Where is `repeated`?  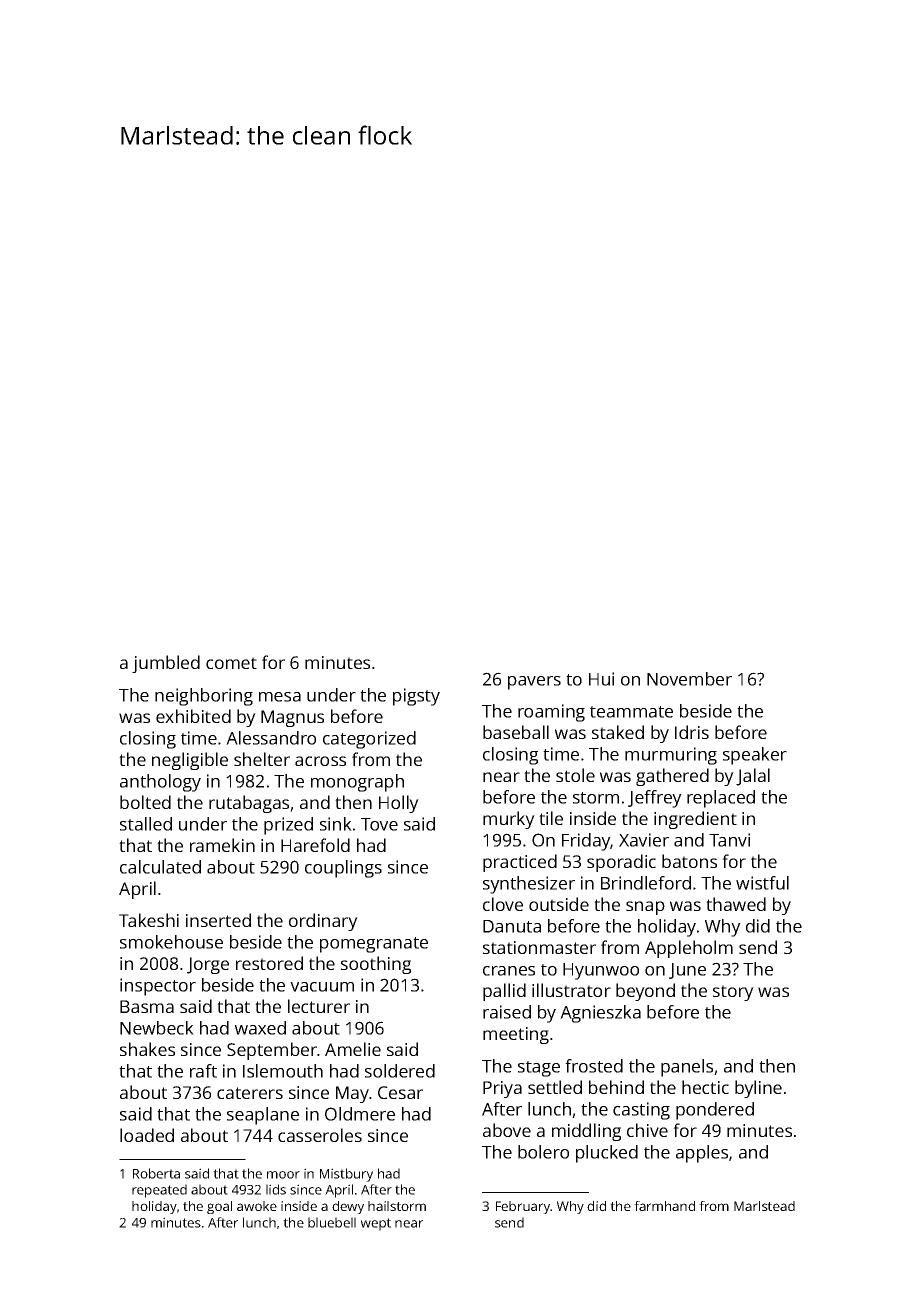 repeated is located at coordinates (159, 1191).
